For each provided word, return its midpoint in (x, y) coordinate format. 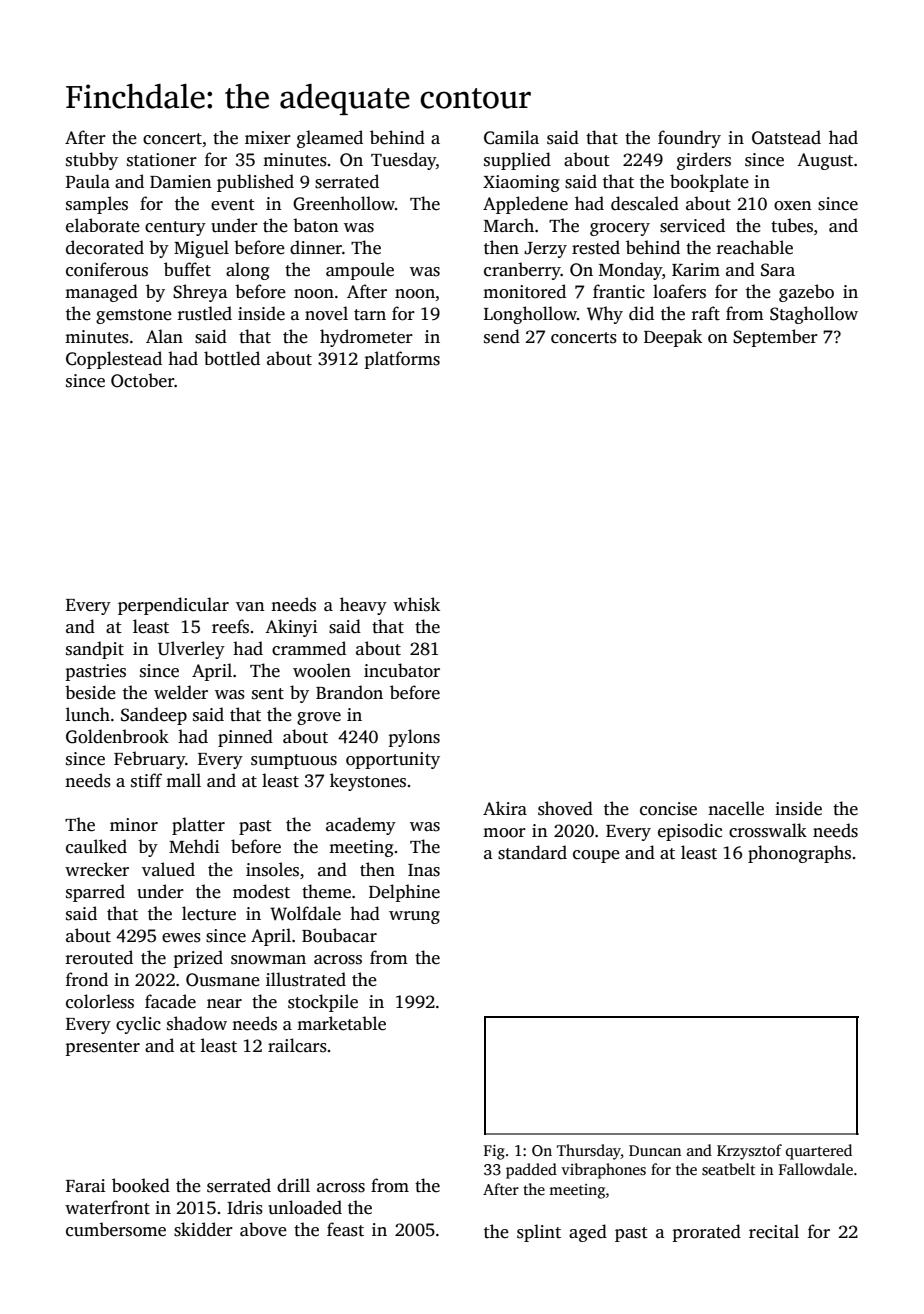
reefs (230, 626)
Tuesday (403, 161)
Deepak (673, 338)
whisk (416, 604)
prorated (706, 1233)
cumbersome (116, 1229)
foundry (689, 139)
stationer (162, 160)
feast (345, 1229)
